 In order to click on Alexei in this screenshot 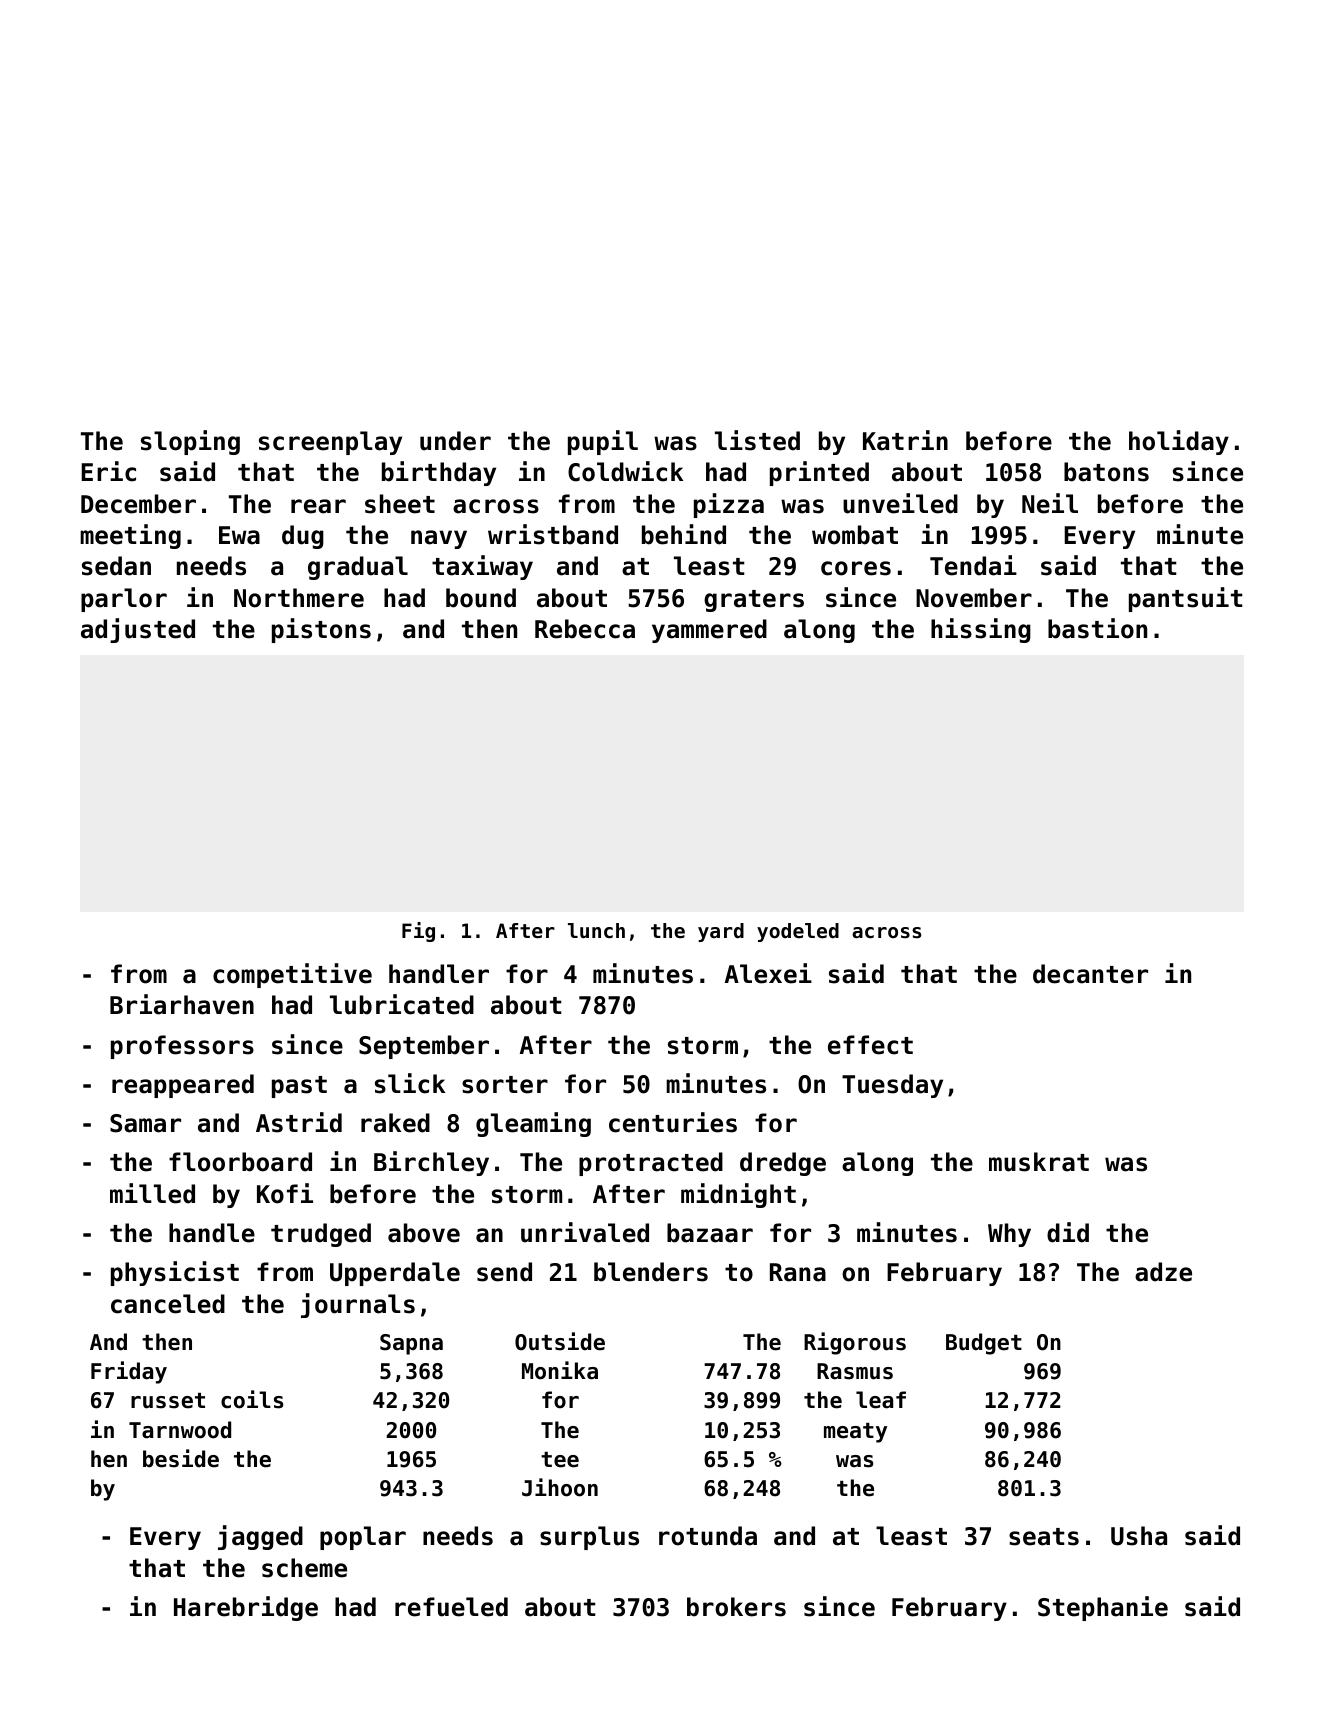, I will do `click(768, 973)`.
